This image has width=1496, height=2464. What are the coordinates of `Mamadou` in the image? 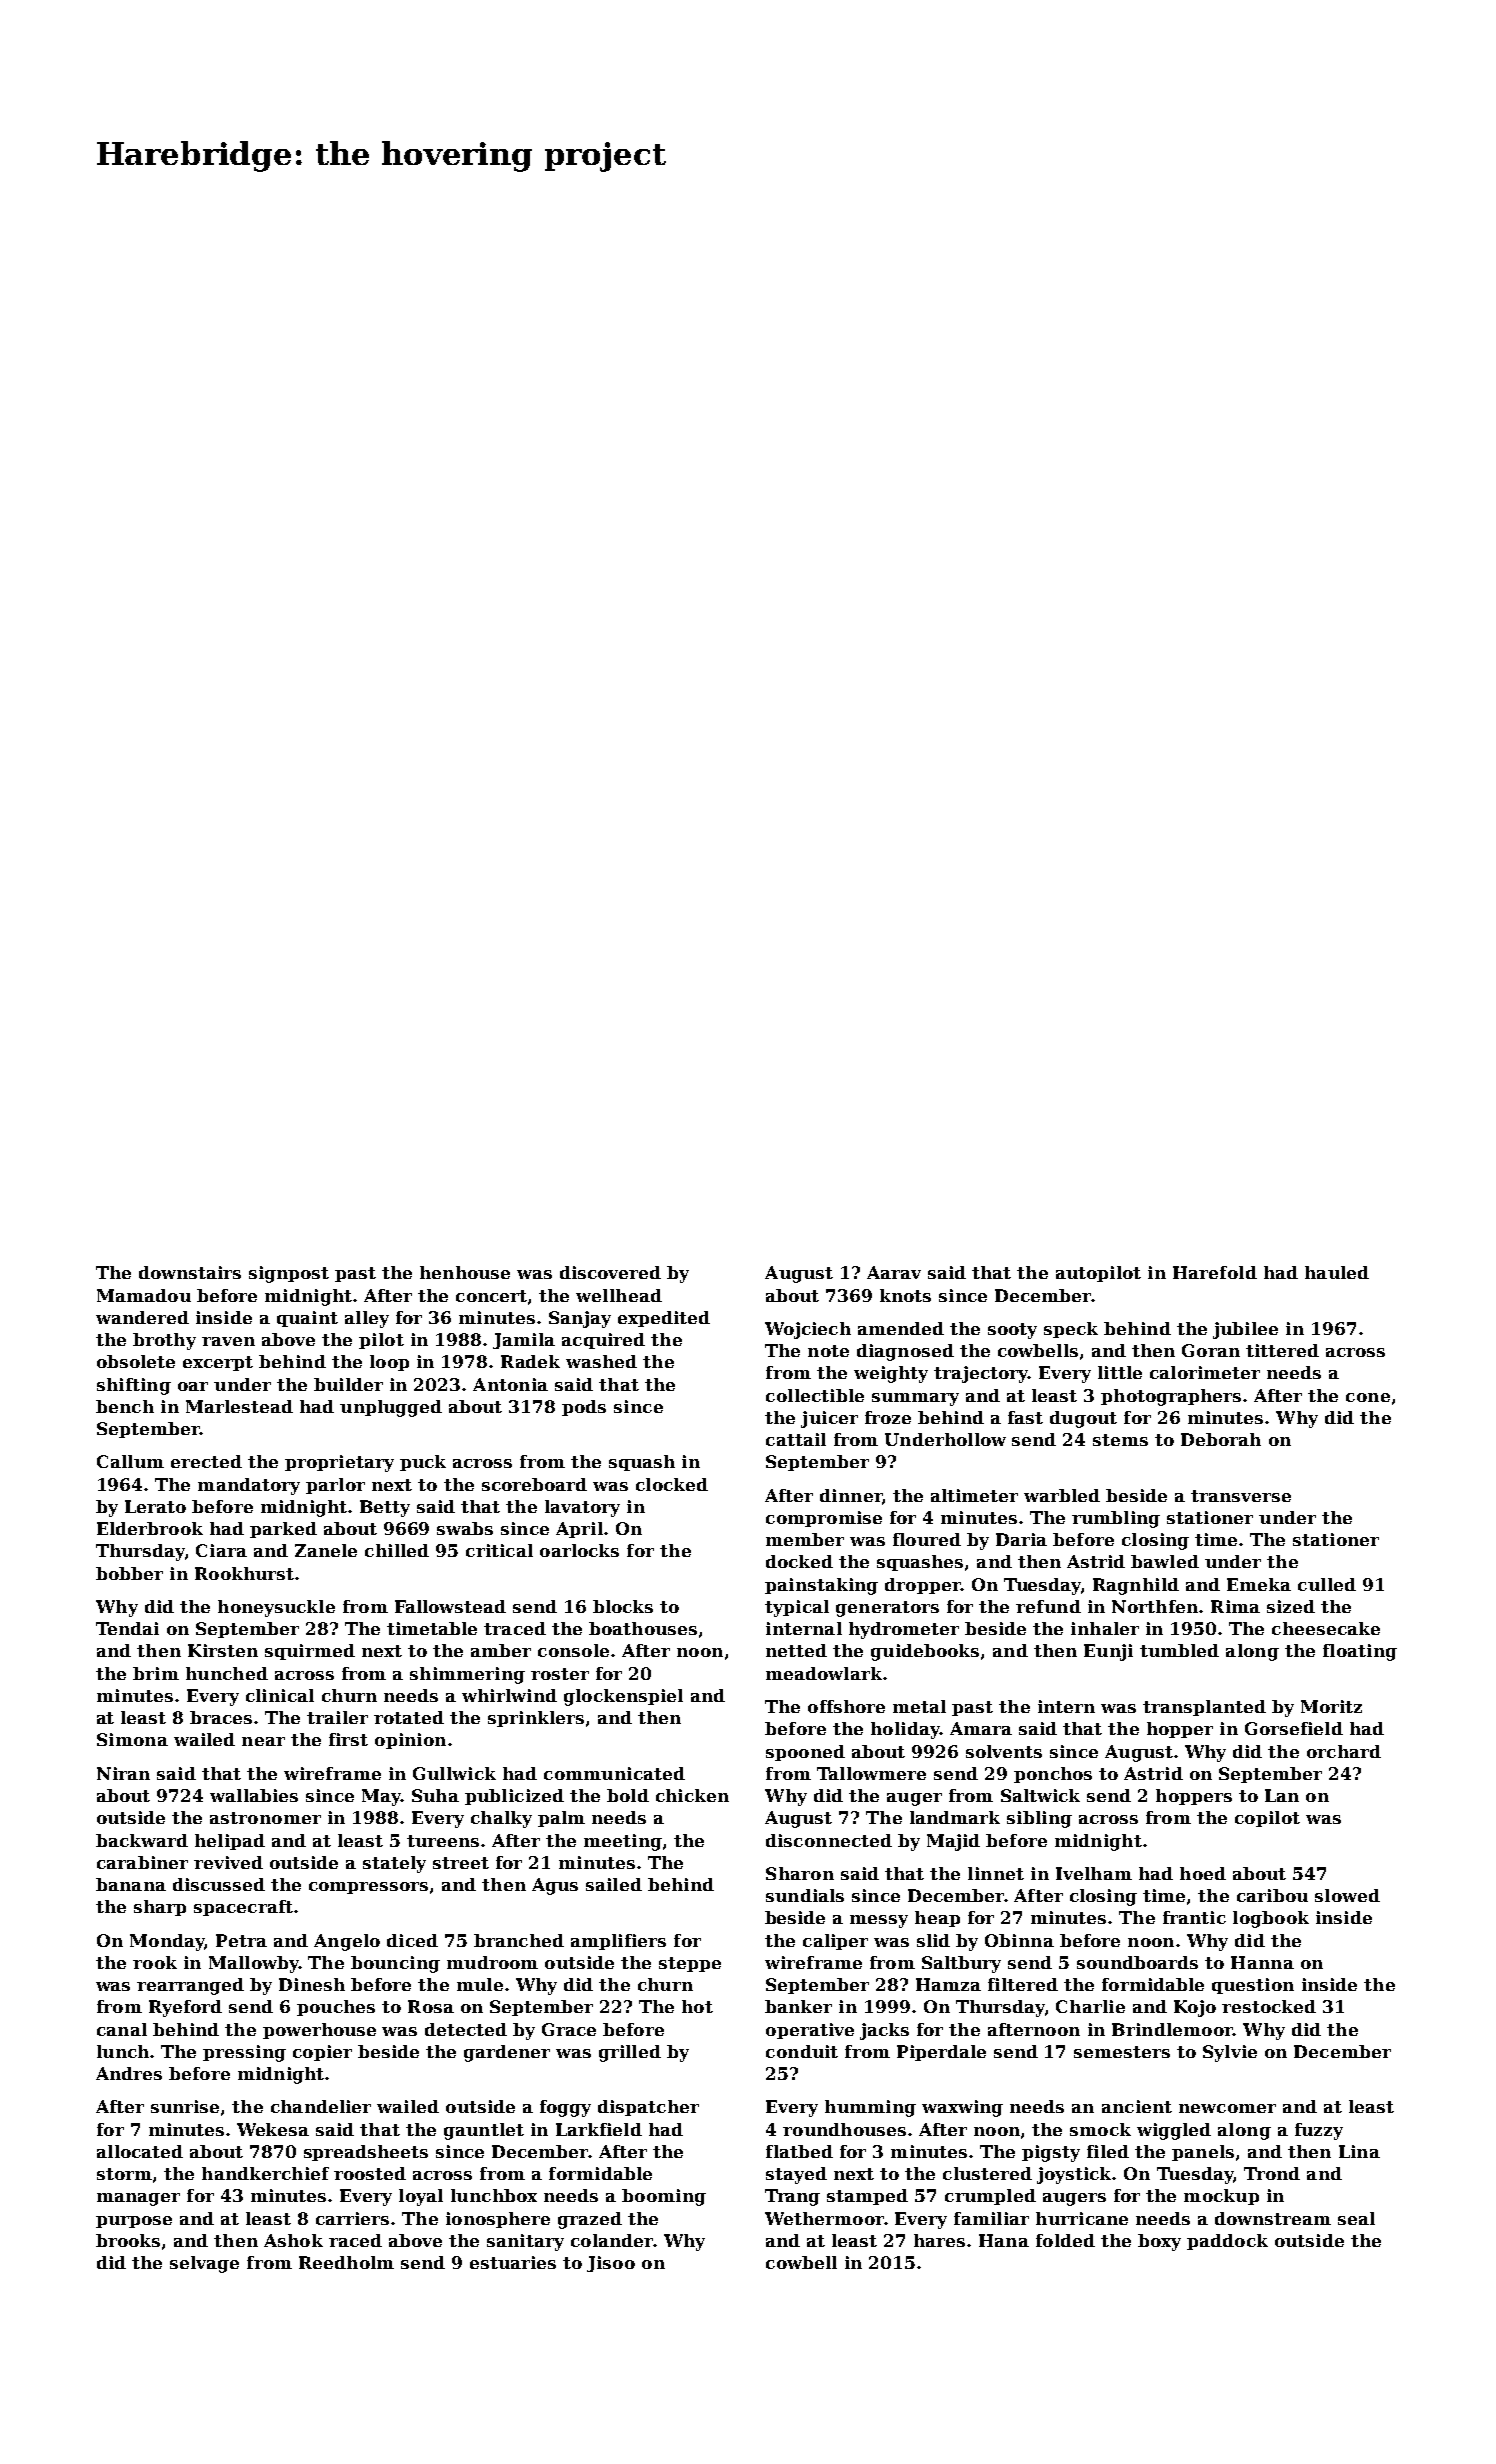 It's located at (144, 1295).
